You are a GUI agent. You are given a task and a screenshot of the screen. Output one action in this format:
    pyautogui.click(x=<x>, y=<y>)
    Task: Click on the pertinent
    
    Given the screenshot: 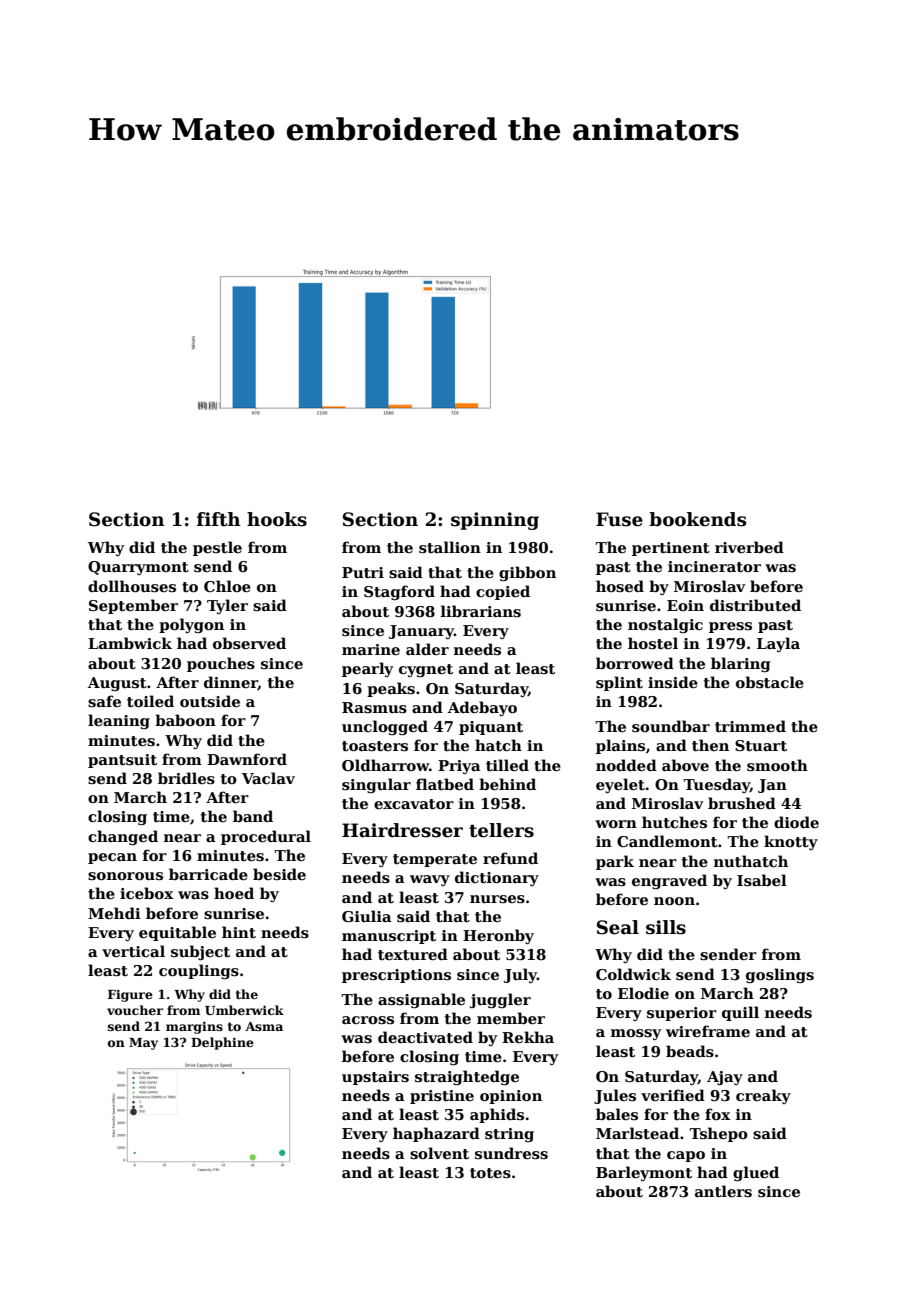 What is the action you would take?
    pyautogui.click(x=671, y=549)
